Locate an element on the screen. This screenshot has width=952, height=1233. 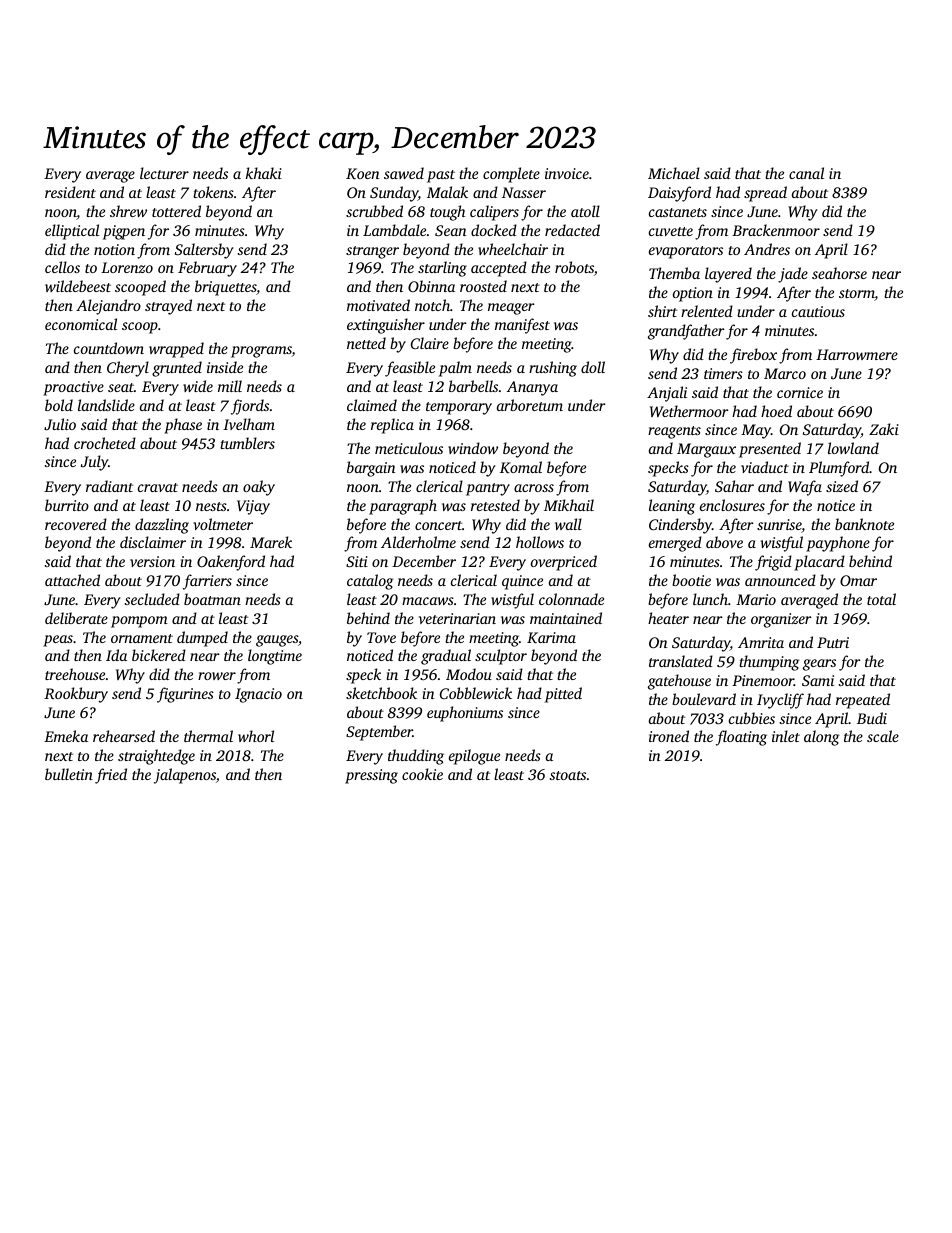
Alderholme is located at coordinates (418, 542).
